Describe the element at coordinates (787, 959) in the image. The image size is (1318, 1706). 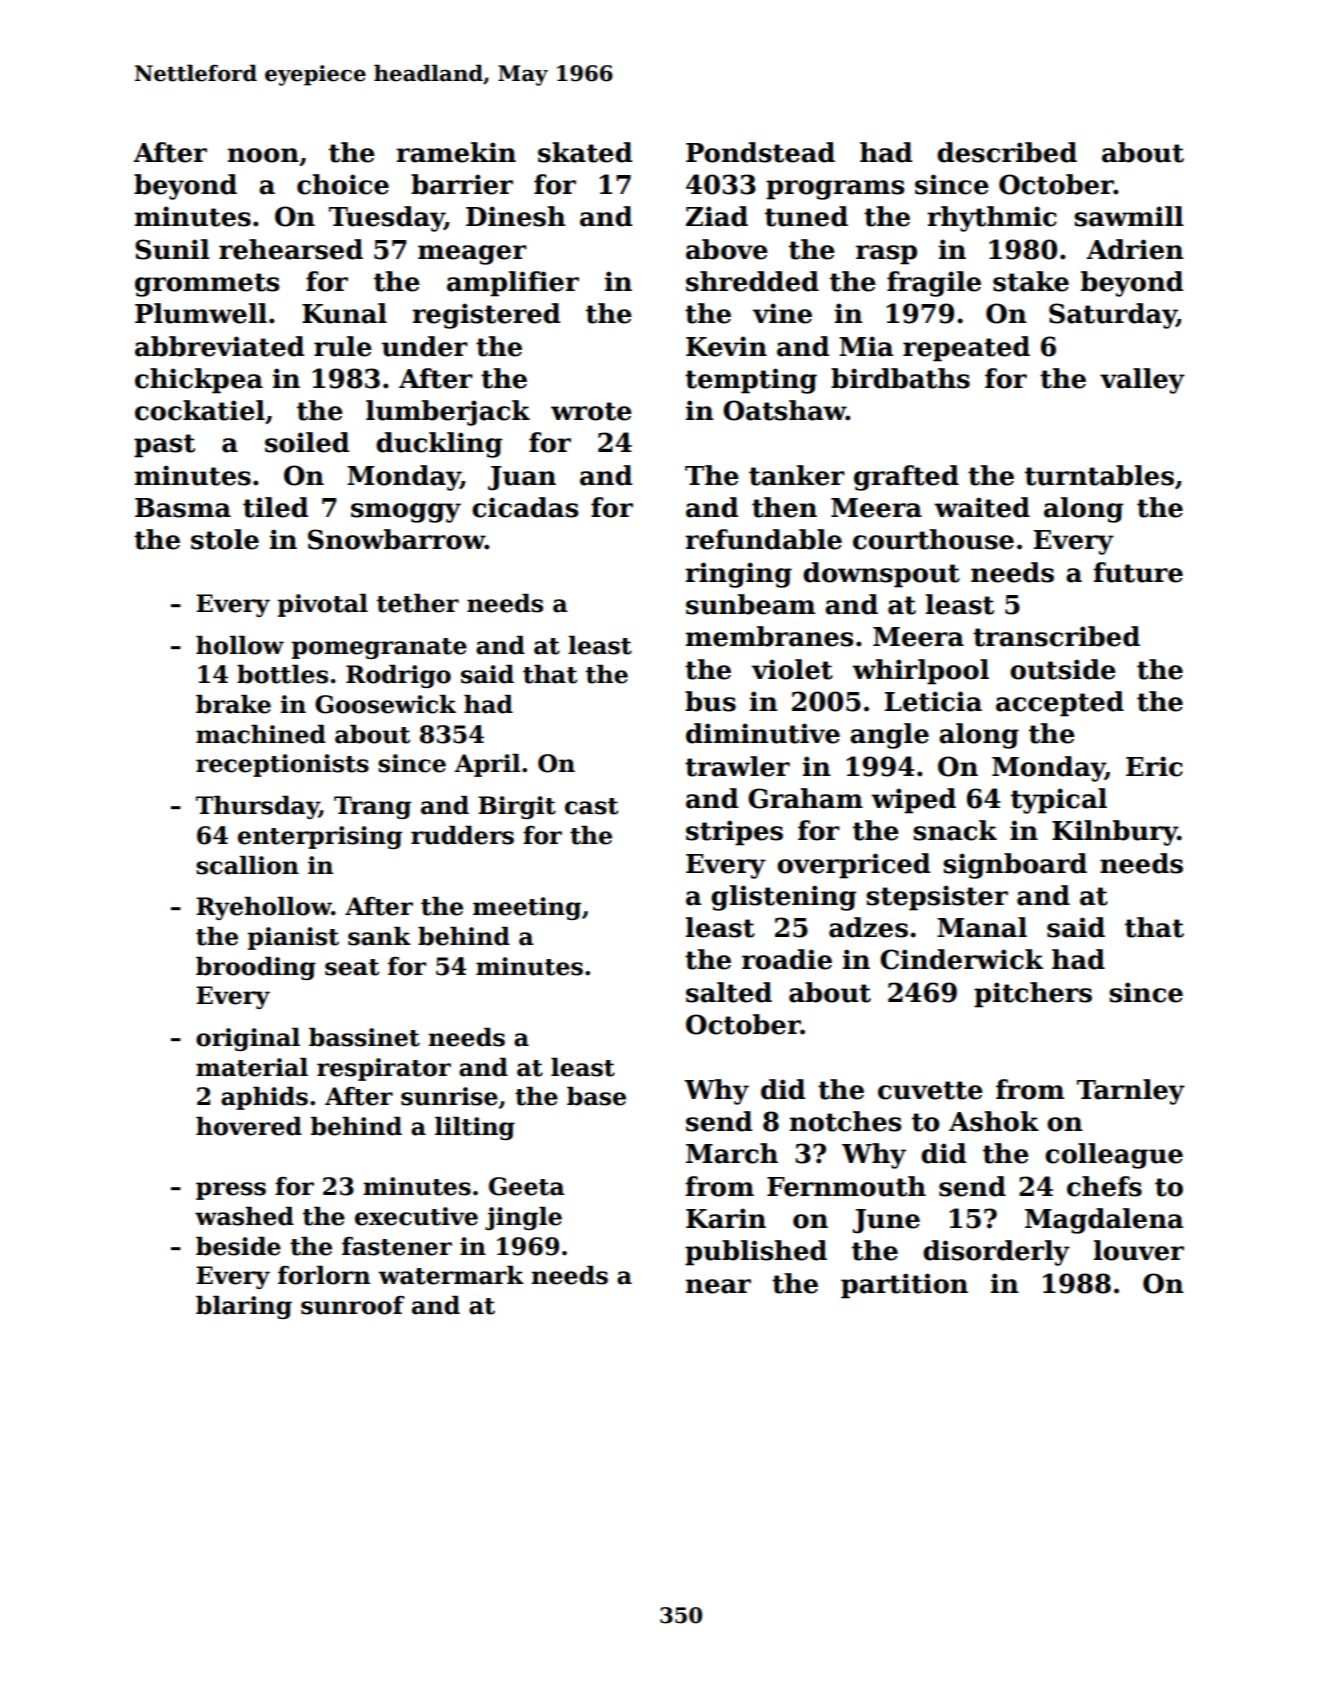
I see `roadie` at that location.
